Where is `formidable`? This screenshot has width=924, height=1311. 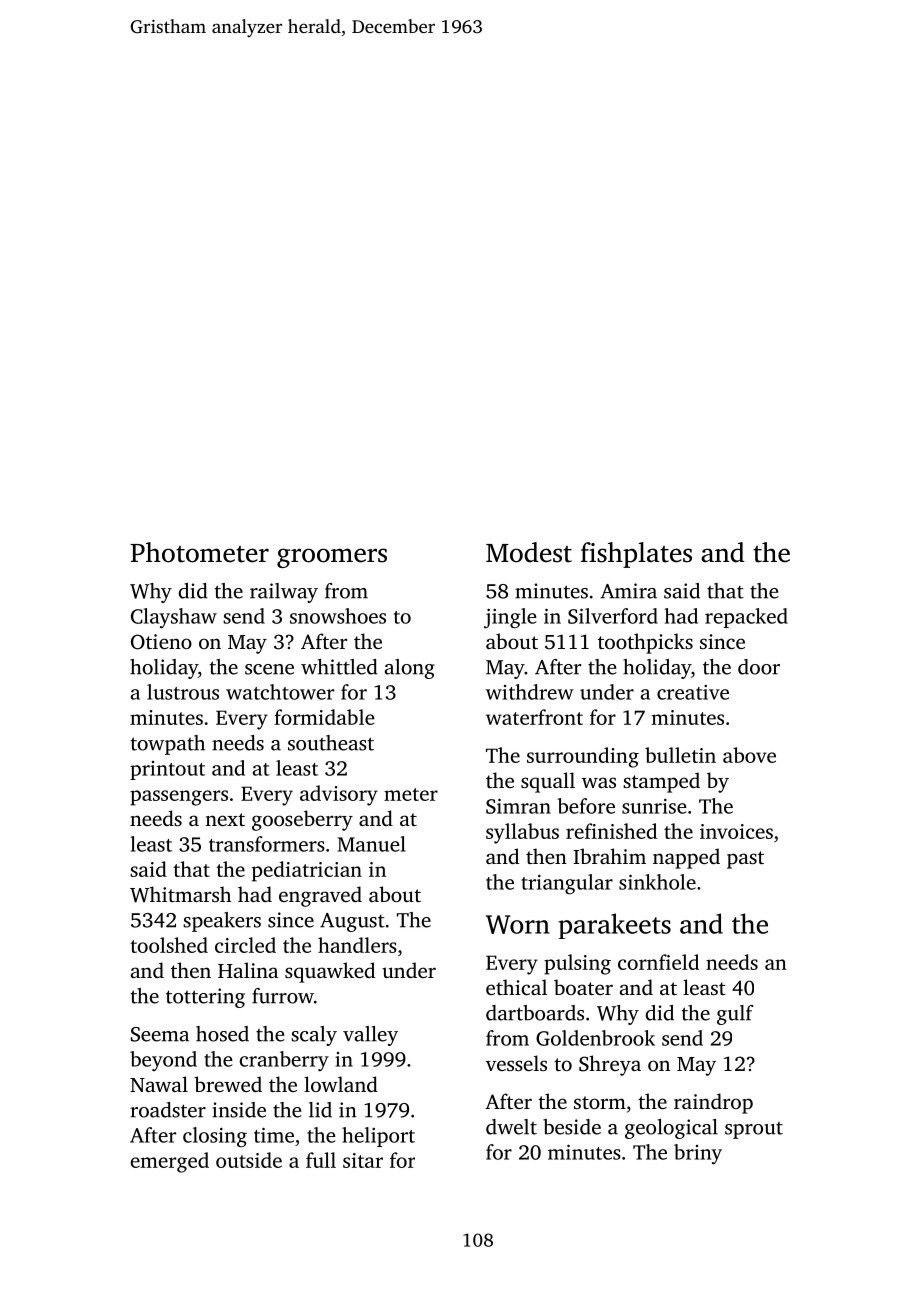
formidable is located at coordinates (324, 717).
